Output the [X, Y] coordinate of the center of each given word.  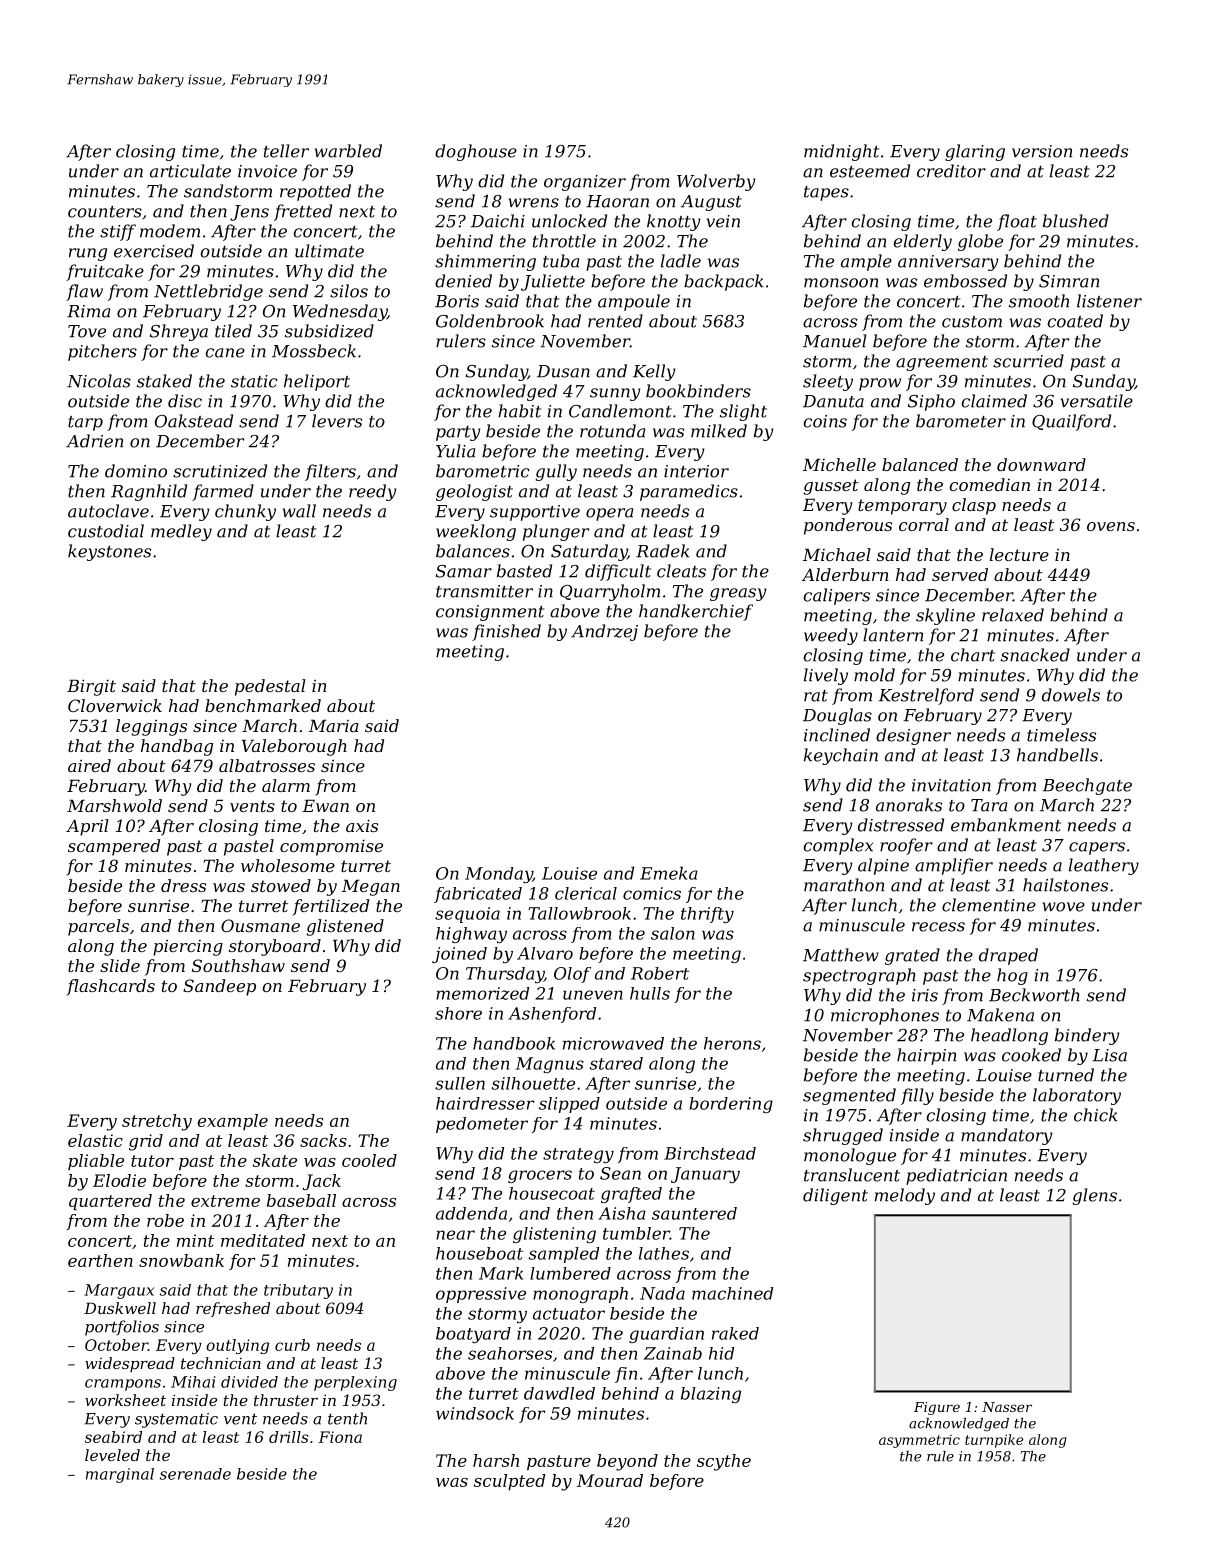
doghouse [476, 152]
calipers [837, 596]
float [1017, 222]
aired [89, 765]
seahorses [510, 1353]
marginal [120, 1475]
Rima [88, 311]
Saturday [589, 552]
